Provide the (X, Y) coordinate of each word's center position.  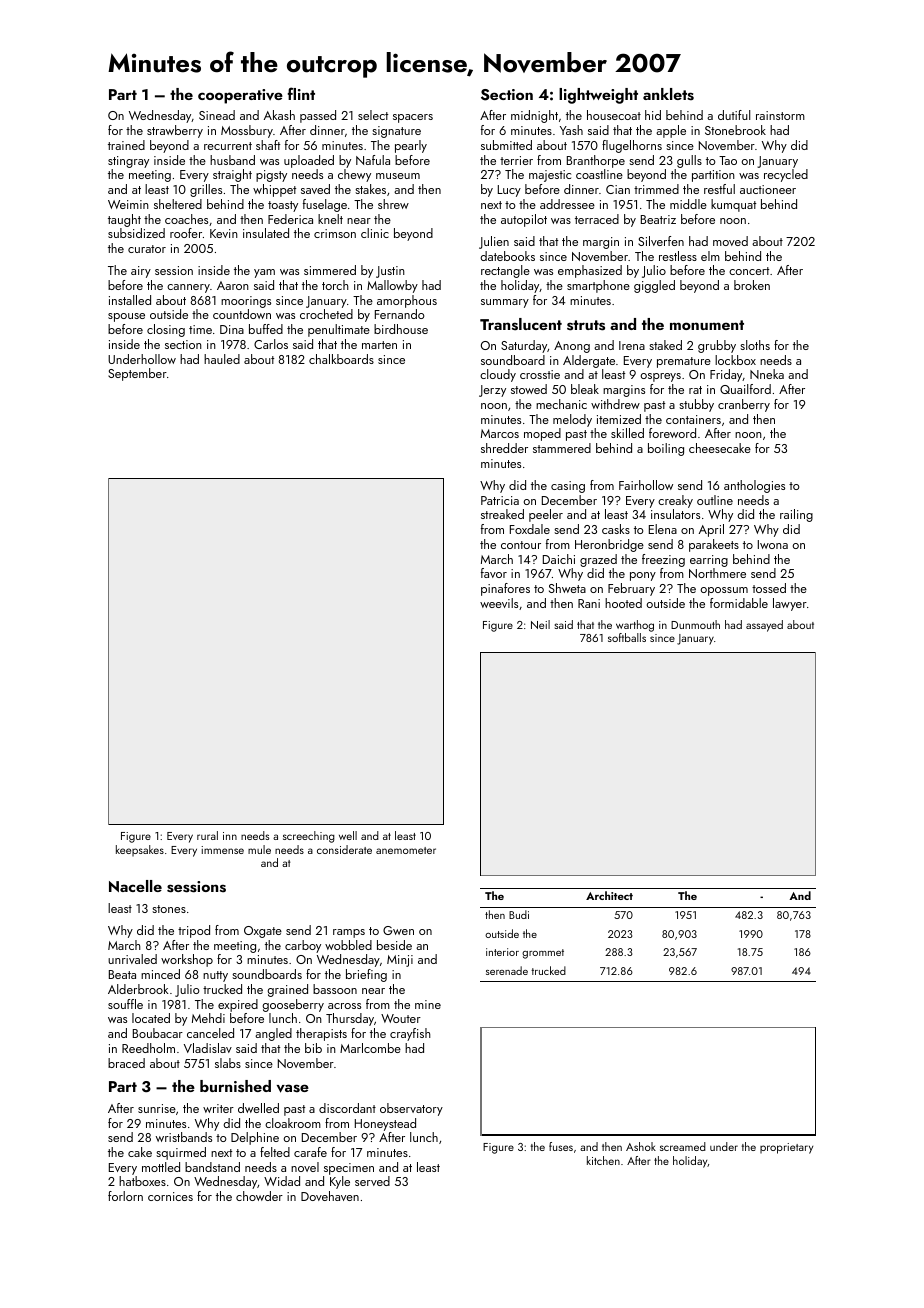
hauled (222, 359)
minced (160, 974)
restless (678, 256)
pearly (411, 146)
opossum (724, 591)
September (137, 374)
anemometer (406, 850)
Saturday (524, 346)
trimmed (656, 189)
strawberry (175, 131)
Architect (609, 895)
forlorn (125, 1196)
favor (494, 573)
